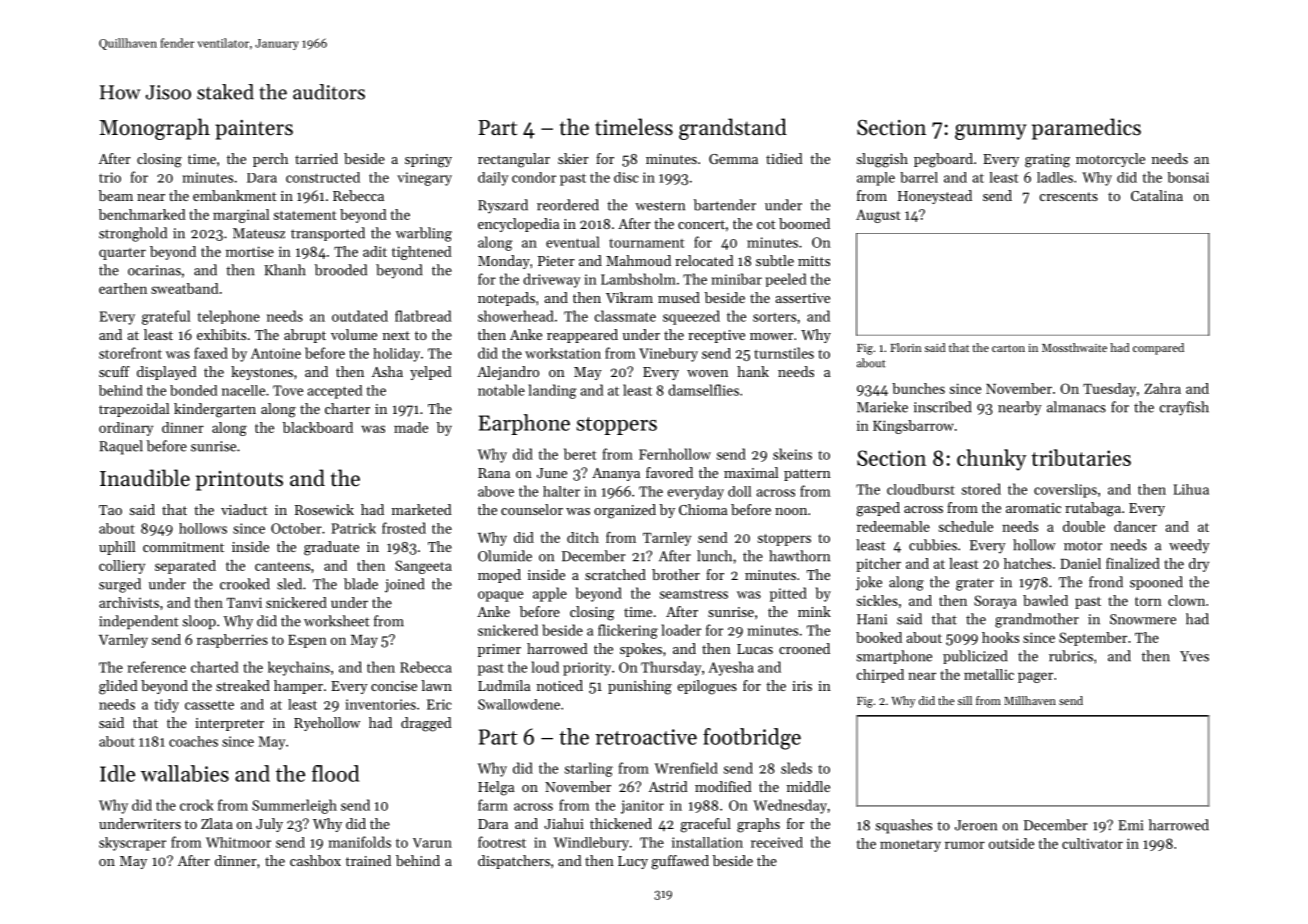 This image has width=1308, height=924. What do you see at coordinates (1086, 129) in the image?
I see `paramedics` at bounding box center [1086, 129].
